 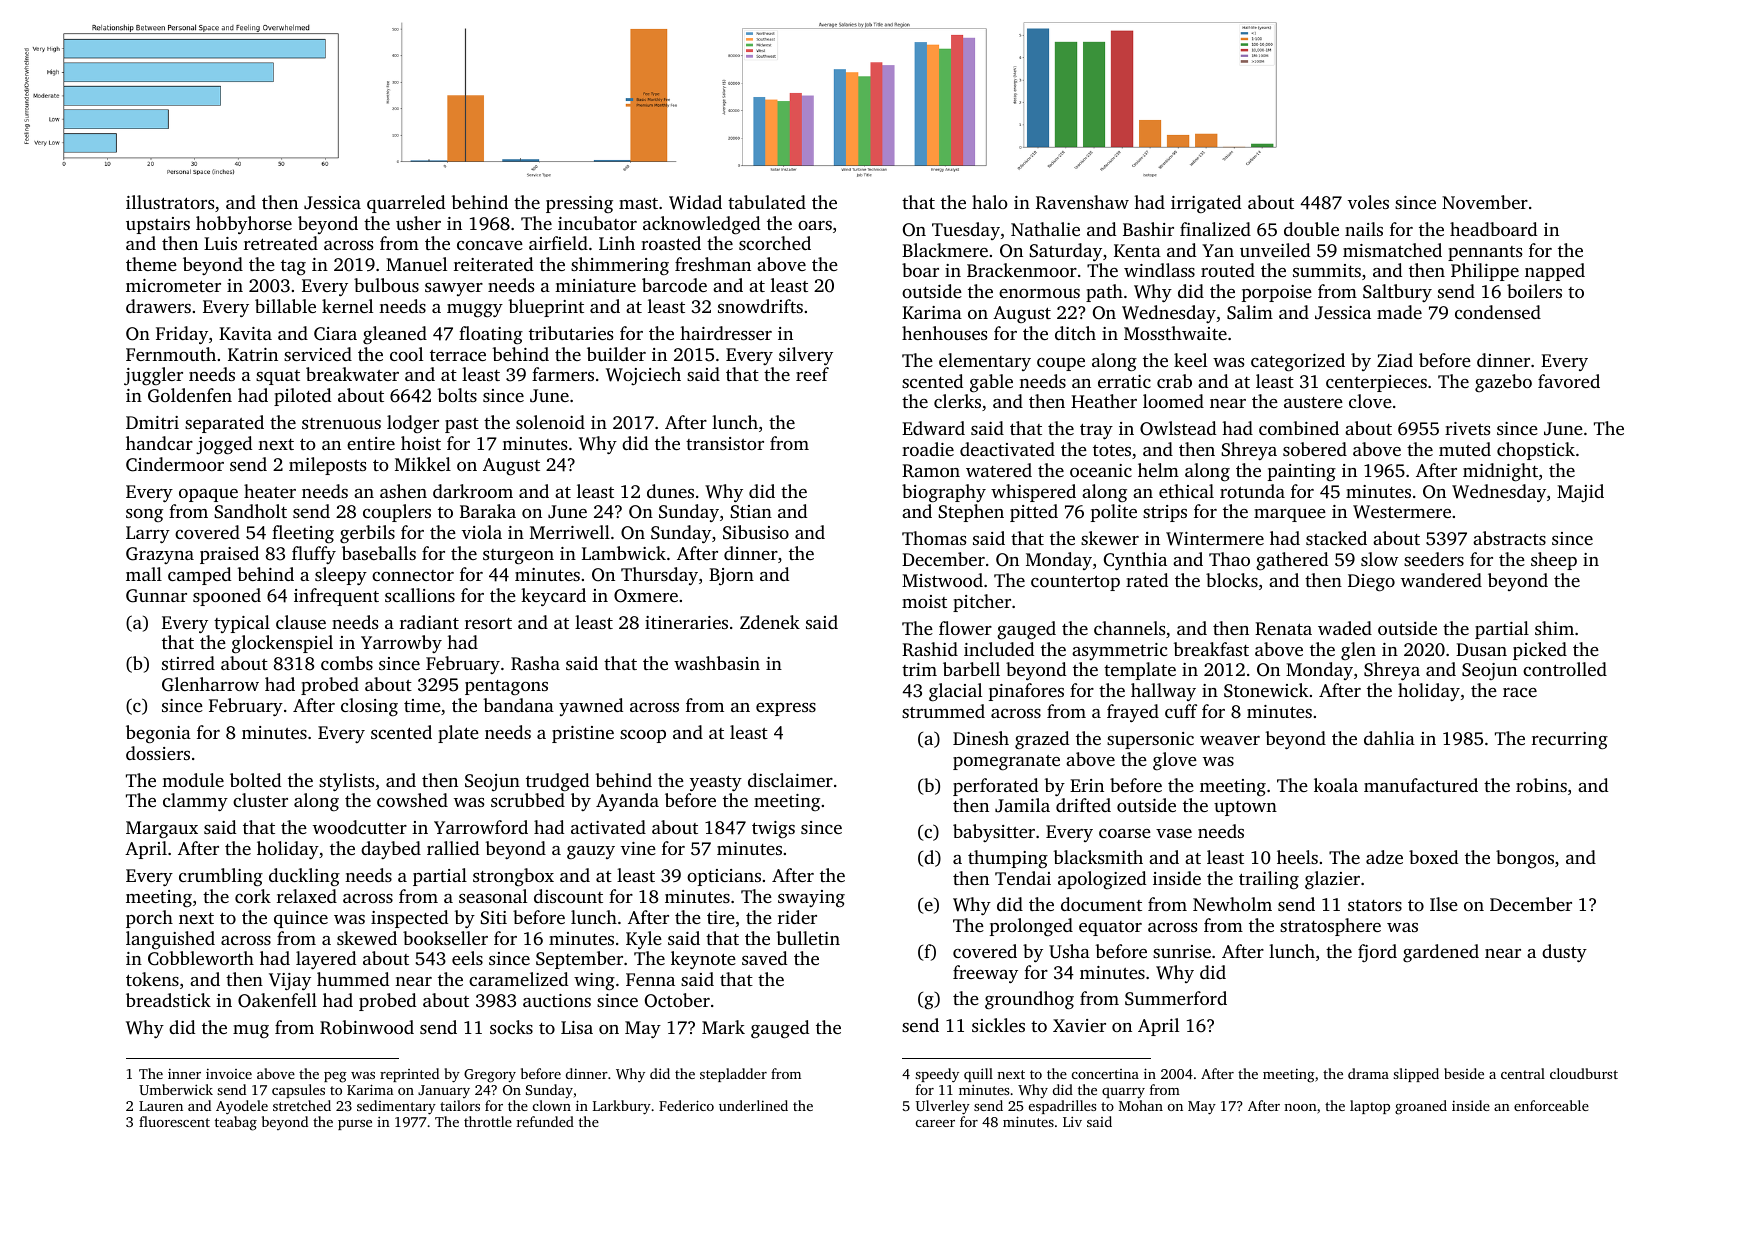 What do you see at coordinates (1215, 229) in the screenshot?
I see `finalized` at bounding box center [1215, 229].
